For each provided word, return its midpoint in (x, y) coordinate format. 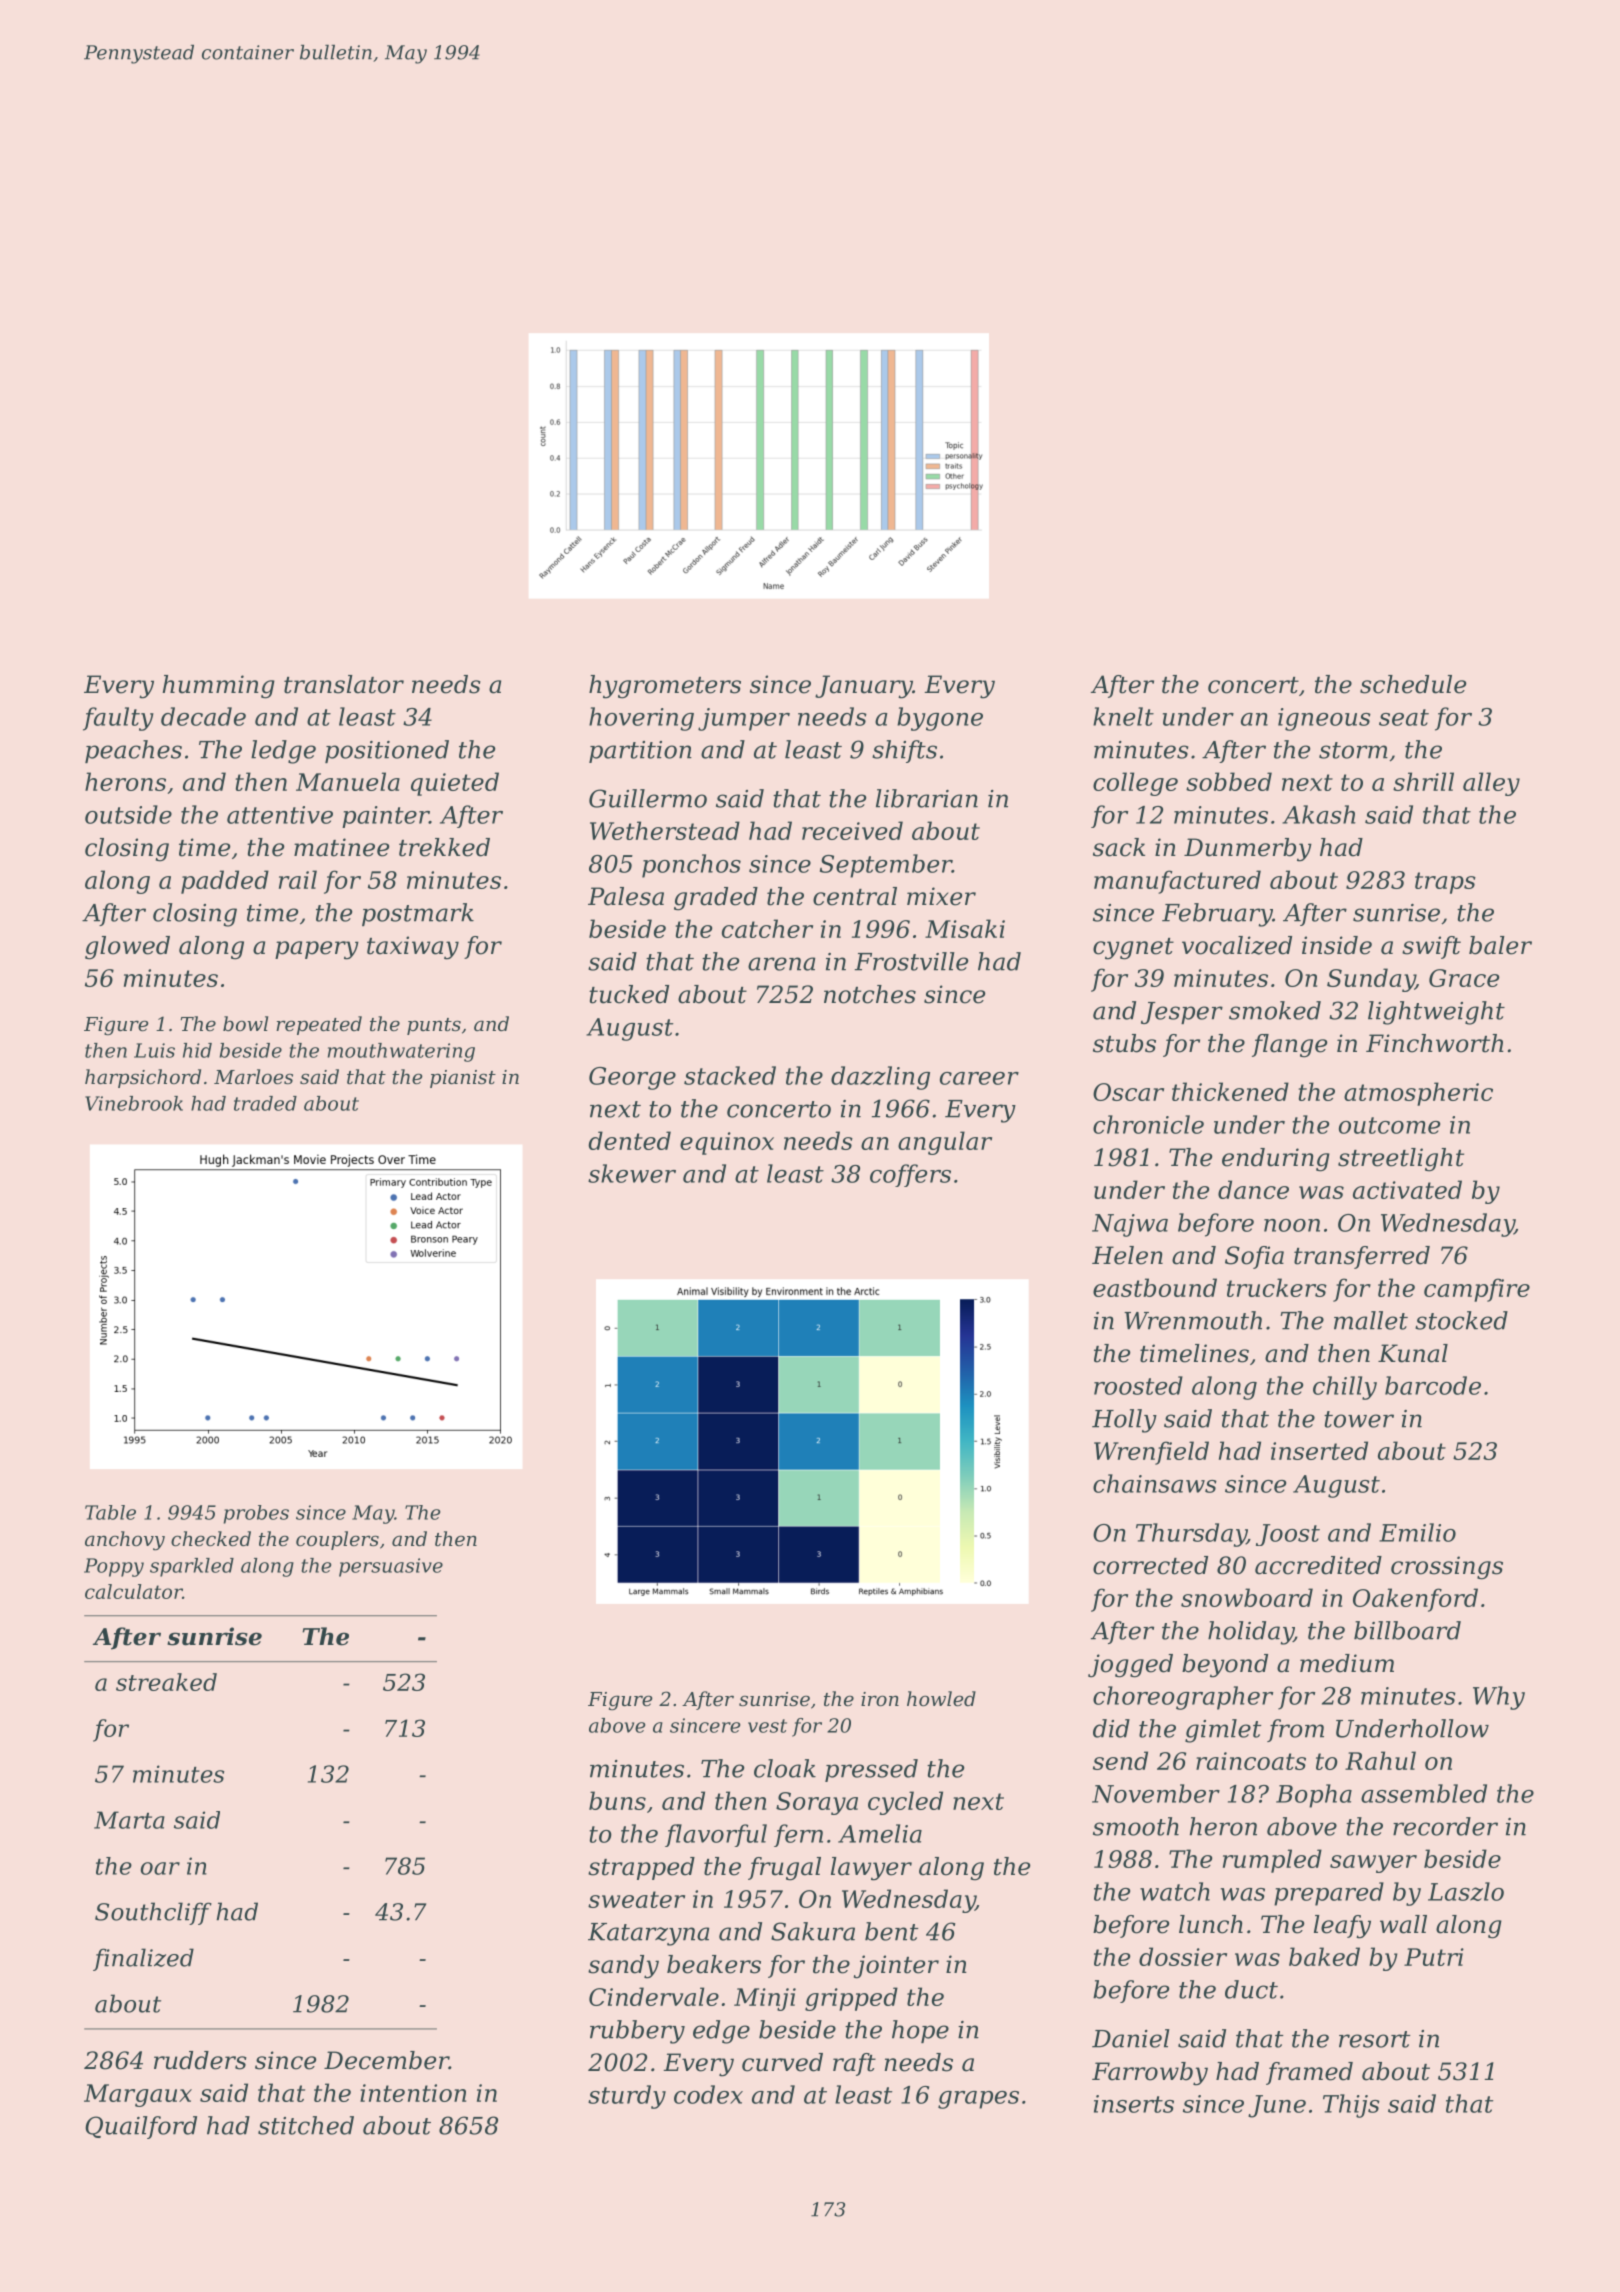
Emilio (1417, 1532)
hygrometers (665, 687)
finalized (143, 1959)
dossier (1183, 1956)
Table (110, 1512)
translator (344, 684)
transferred (1362, 1257)
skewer (632, 1173)
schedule (1413, 684)
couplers (337, 1540)
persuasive (391, 1567)
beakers (714, 1964)
